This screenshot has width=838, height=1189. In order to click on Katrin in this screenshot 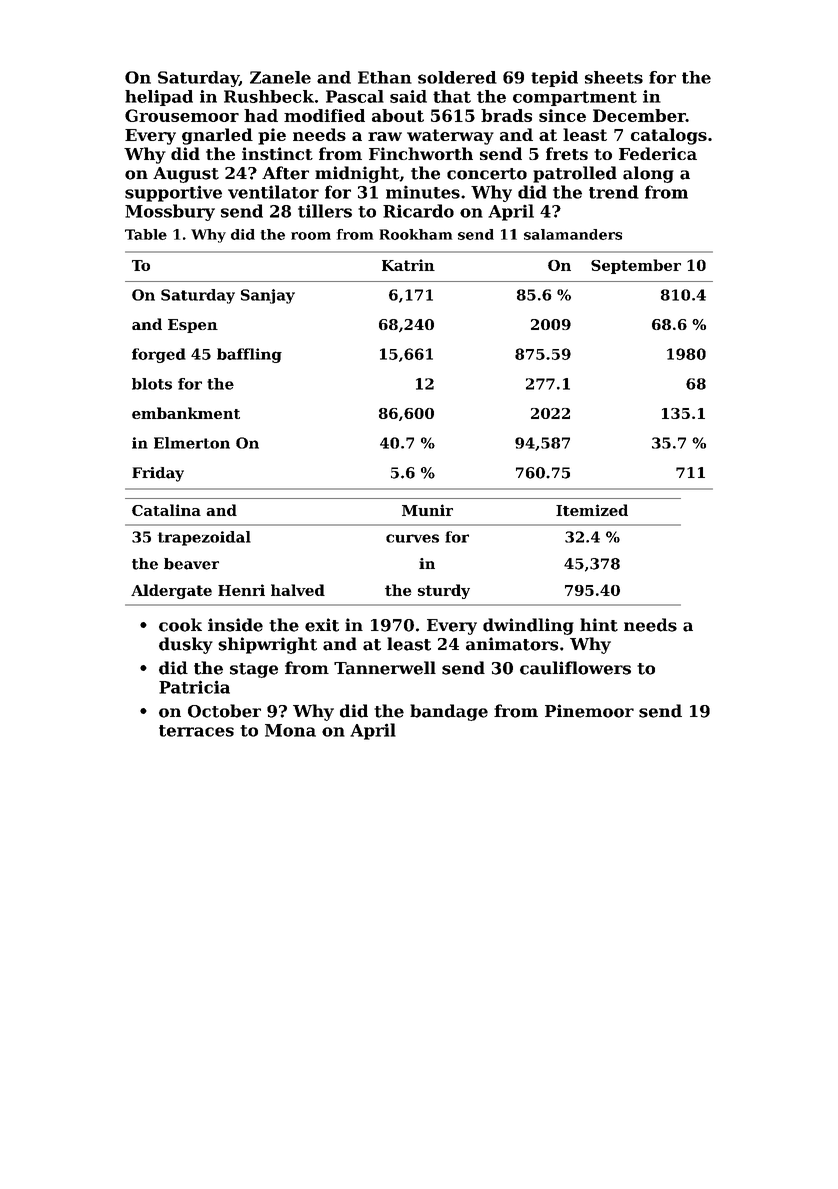, I will do `click(408, 265)`.
